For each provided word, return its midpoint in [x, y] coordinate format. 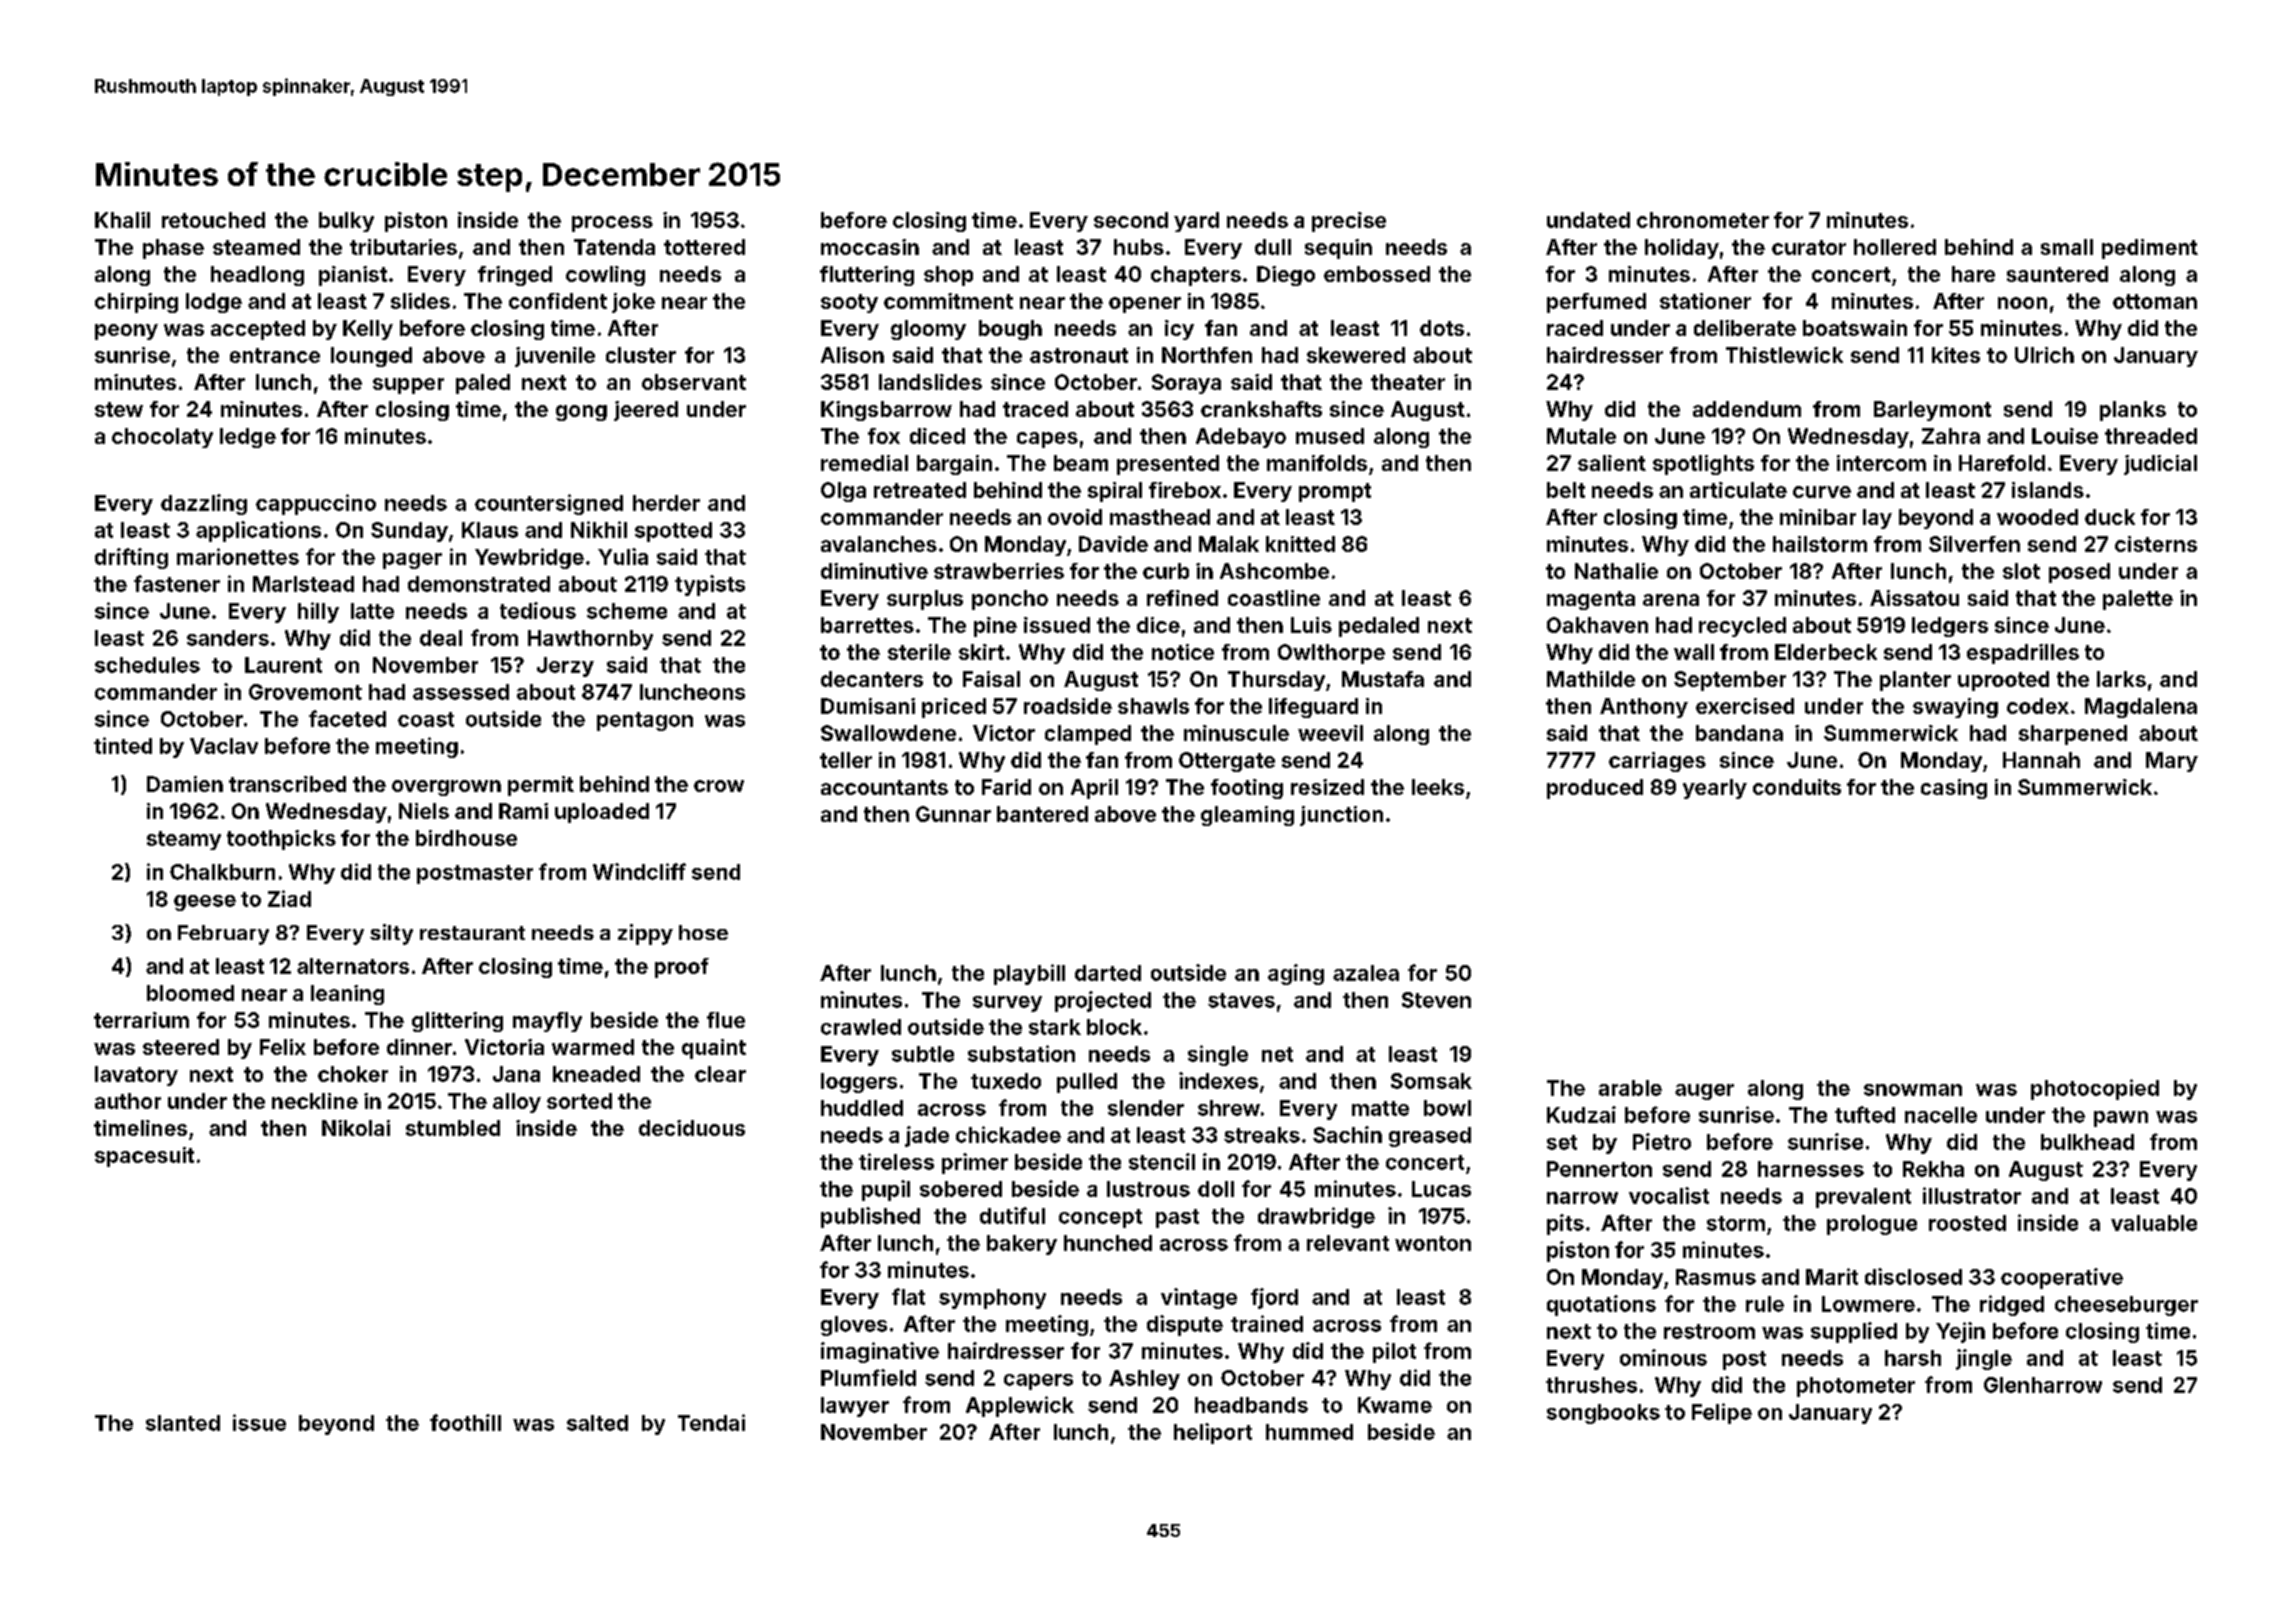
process [612, 224]
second [1131, 220]
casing [1954, 789]
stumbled [453, 1128]
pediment [2150, 249]
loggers [859, 1083]
